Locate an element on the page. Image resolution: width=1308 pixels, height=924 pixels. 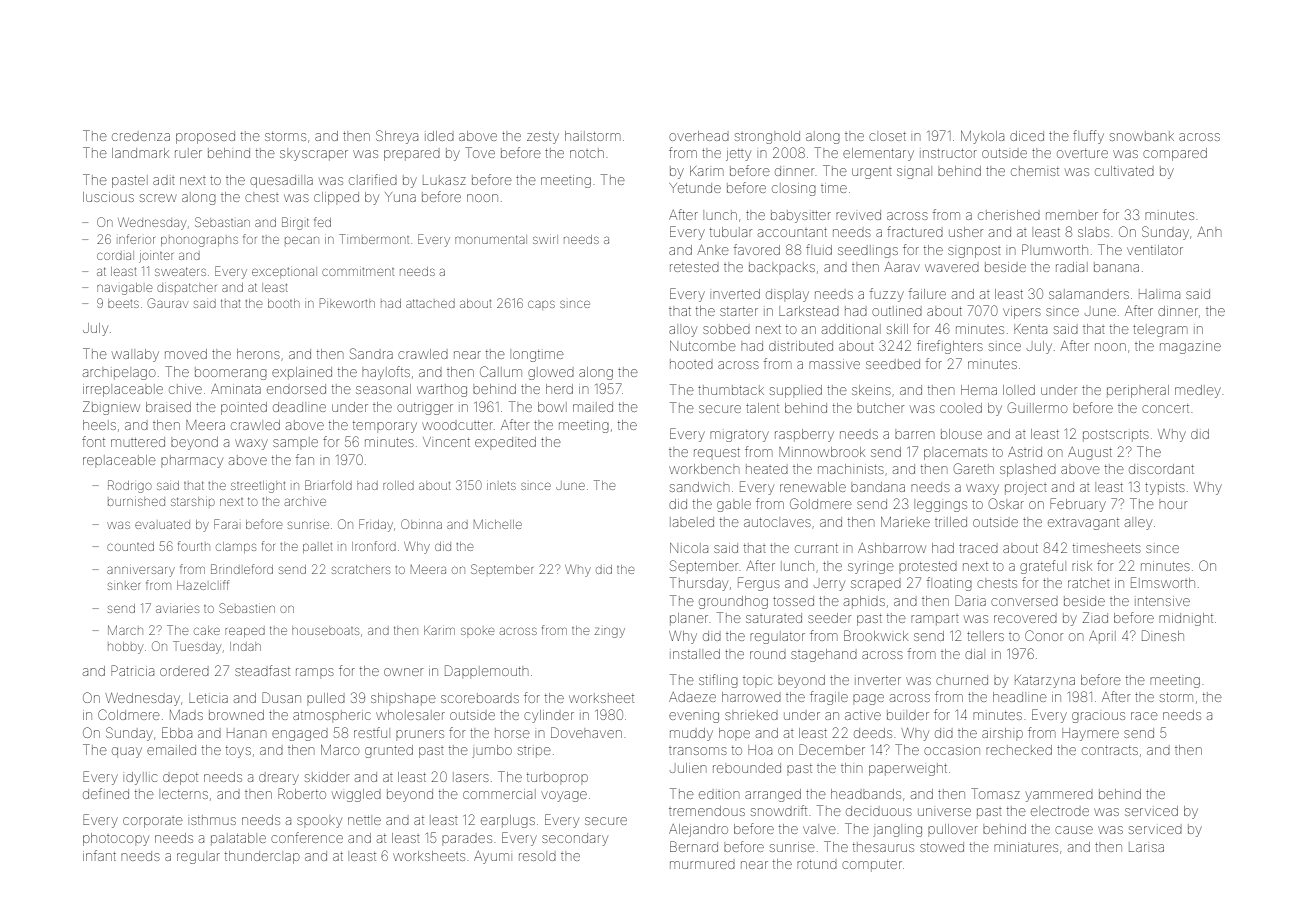
Zbigniew is located at coordinates (111, 408).
